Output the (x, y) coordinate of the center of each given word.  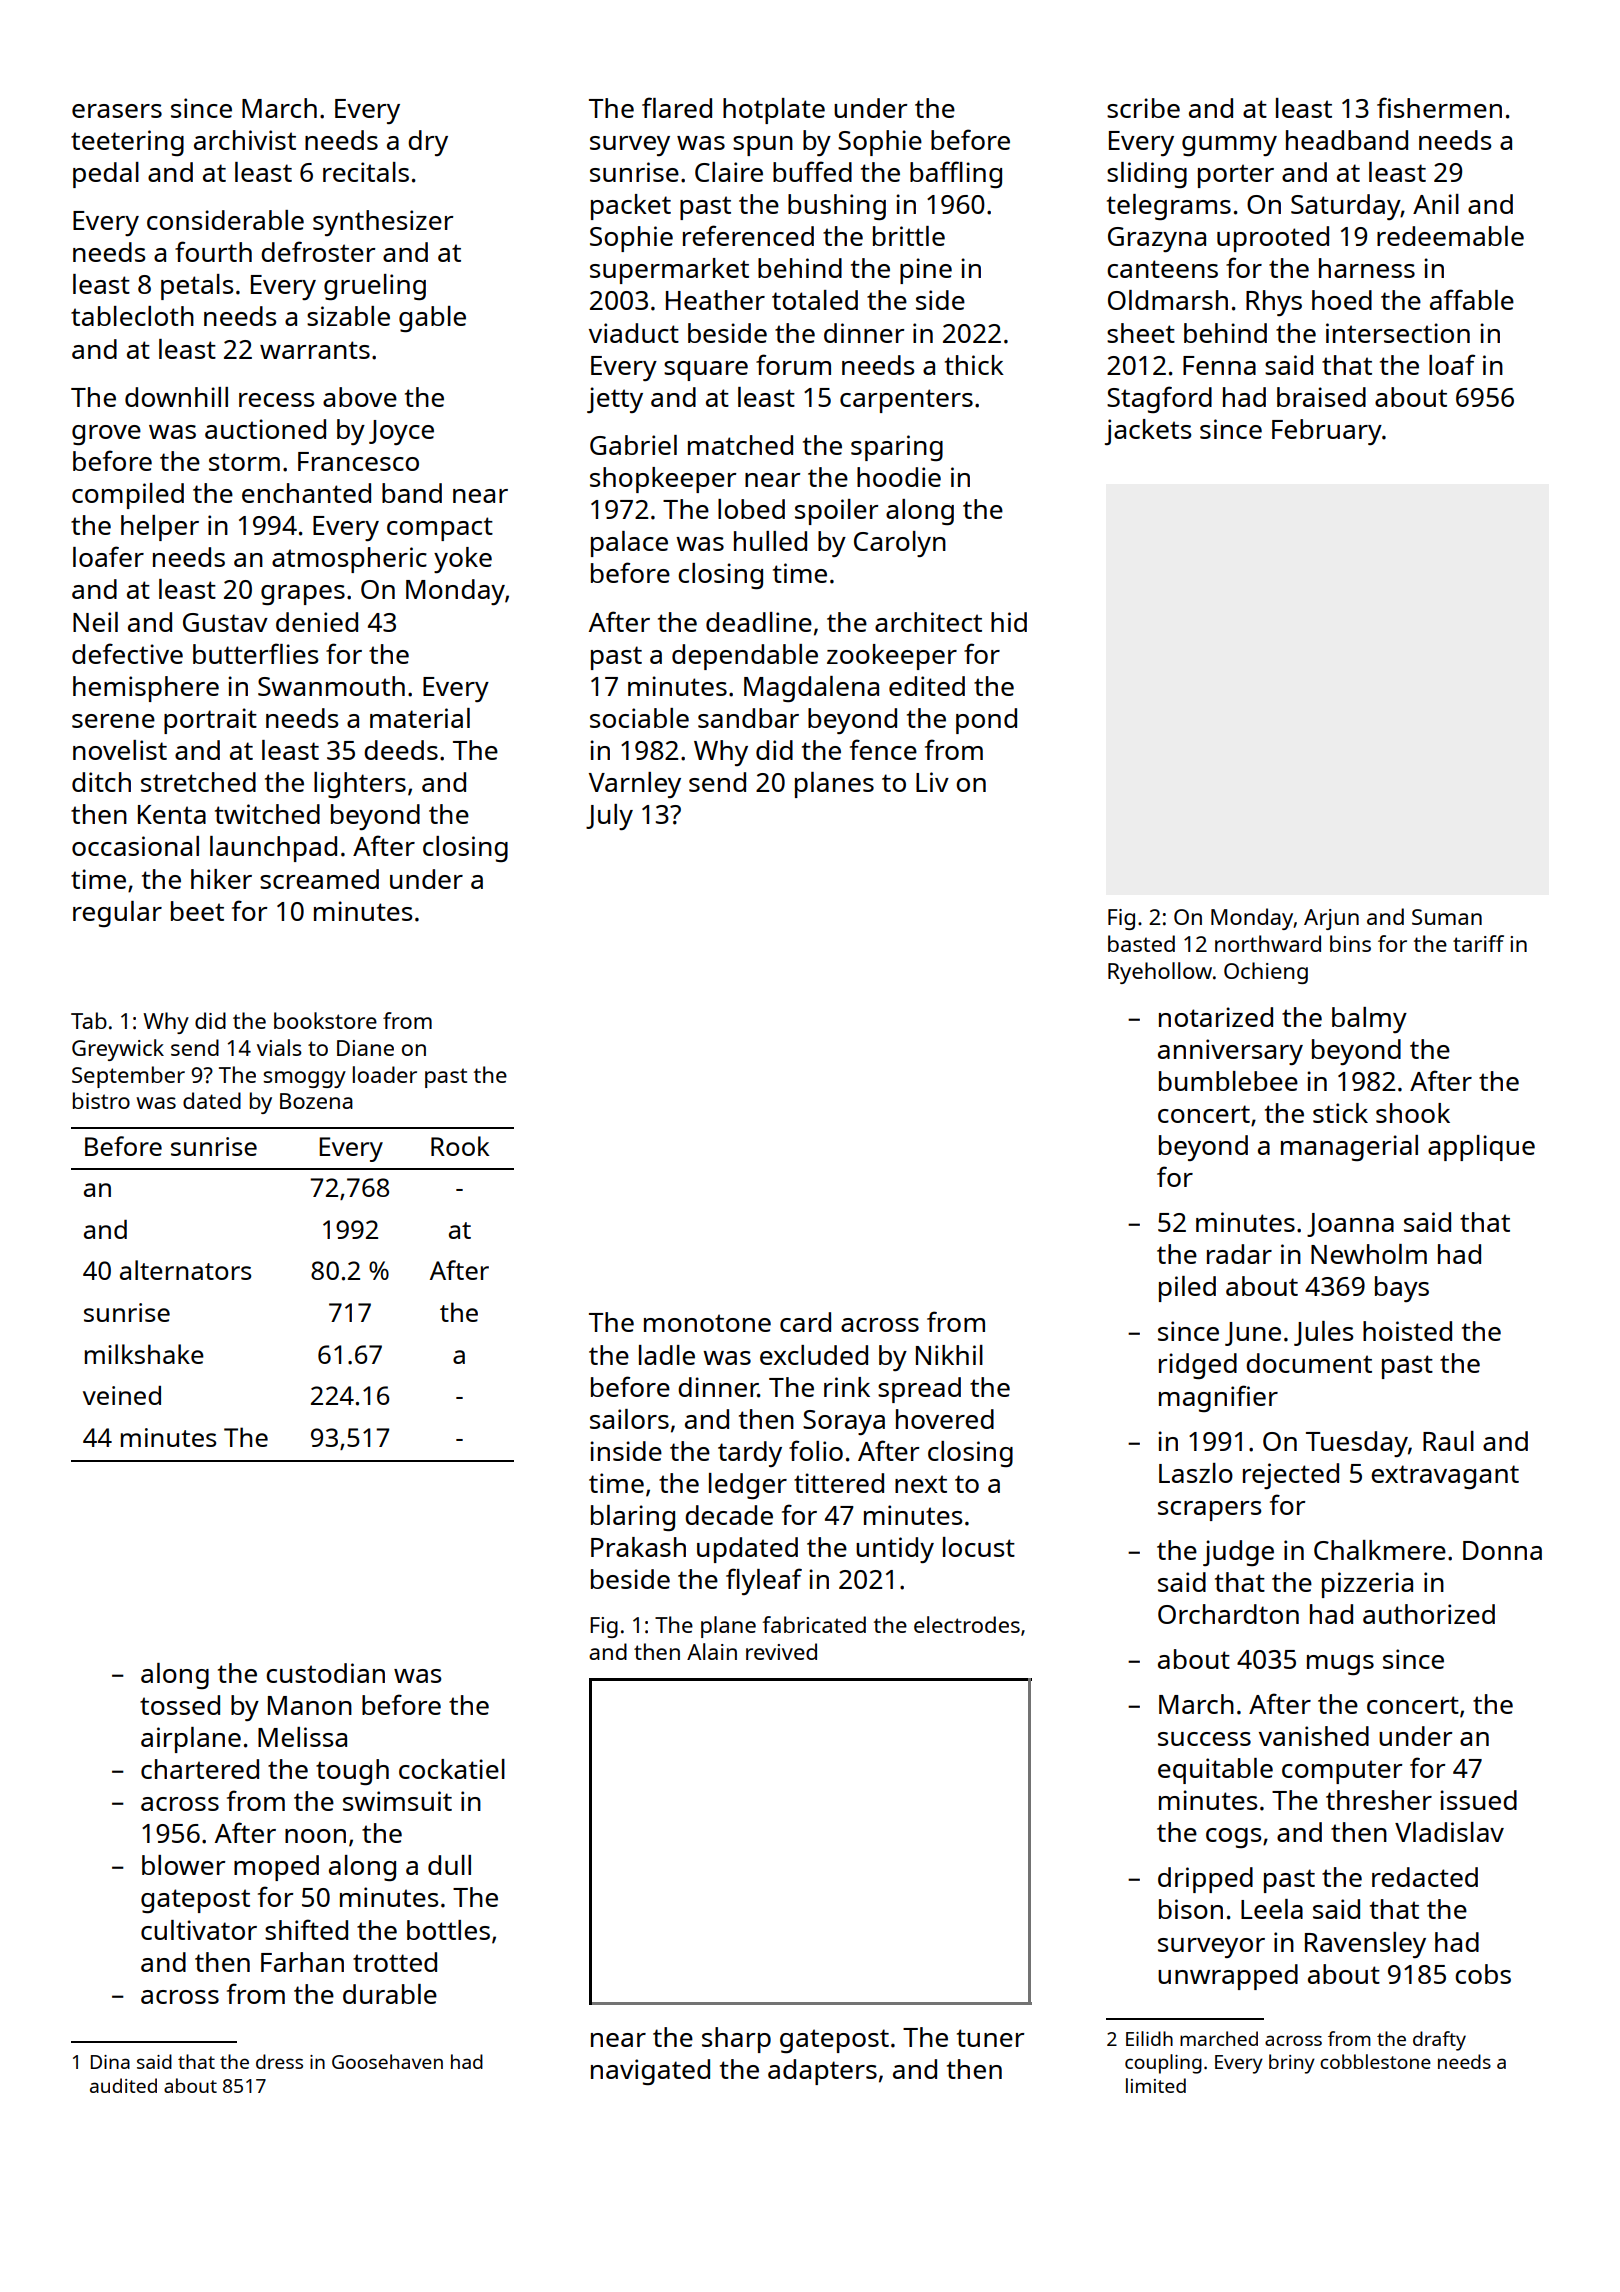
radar (1239, 1254)
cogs (1233, 1838)
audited (123, 2085)
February (1327, 432)
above (360, 397)
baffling (956, 174)
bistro (101, 1100)
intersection (1398, 333)
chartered (200, 1769)
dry (428, 143)
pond (986, 721)
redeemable (1450, 236)
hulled (770, 541)
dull (449, 1865)
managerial (1349, 1148)
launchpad (273, 849)
